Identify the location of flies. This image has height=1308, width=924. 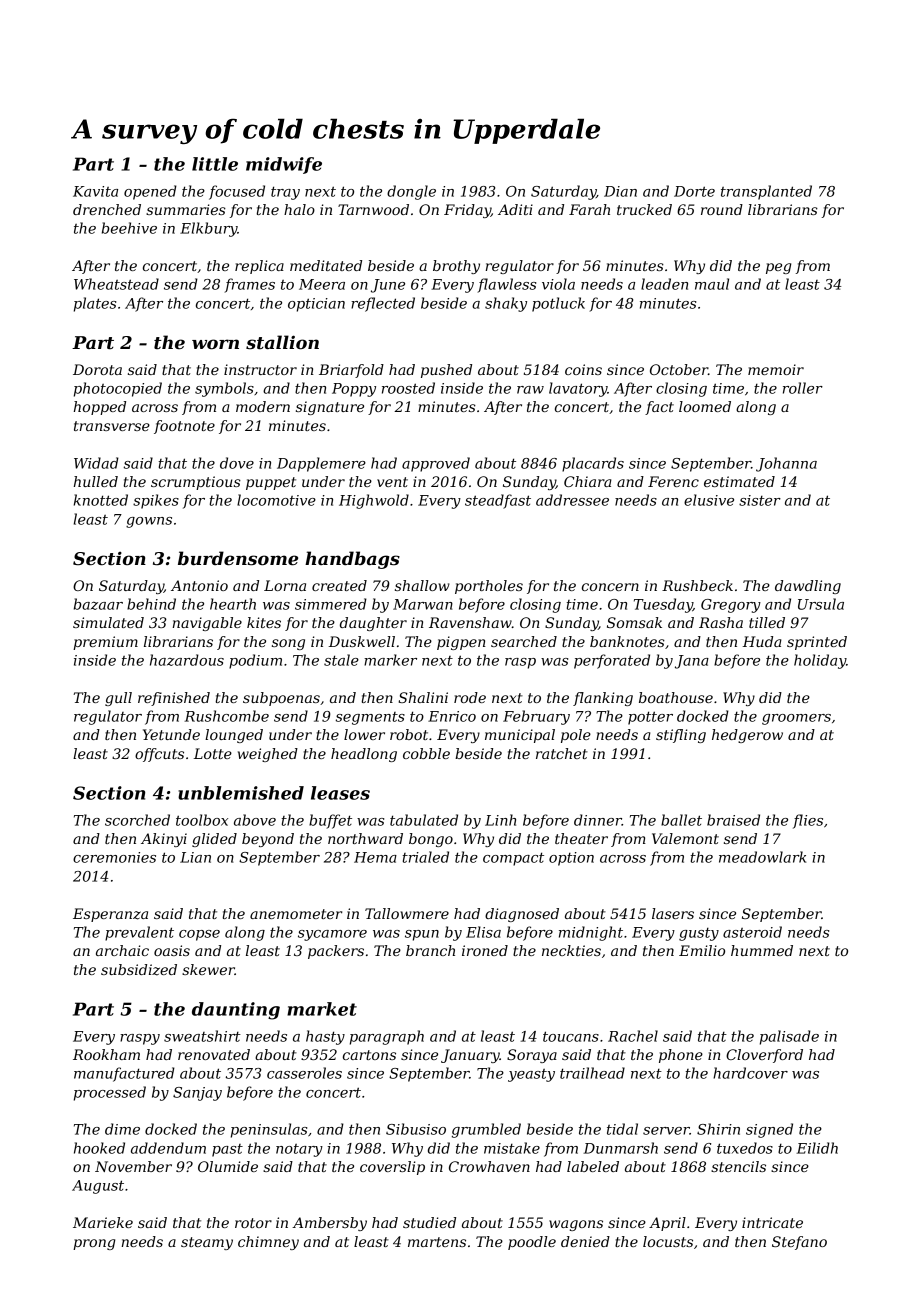
(808, 821).
